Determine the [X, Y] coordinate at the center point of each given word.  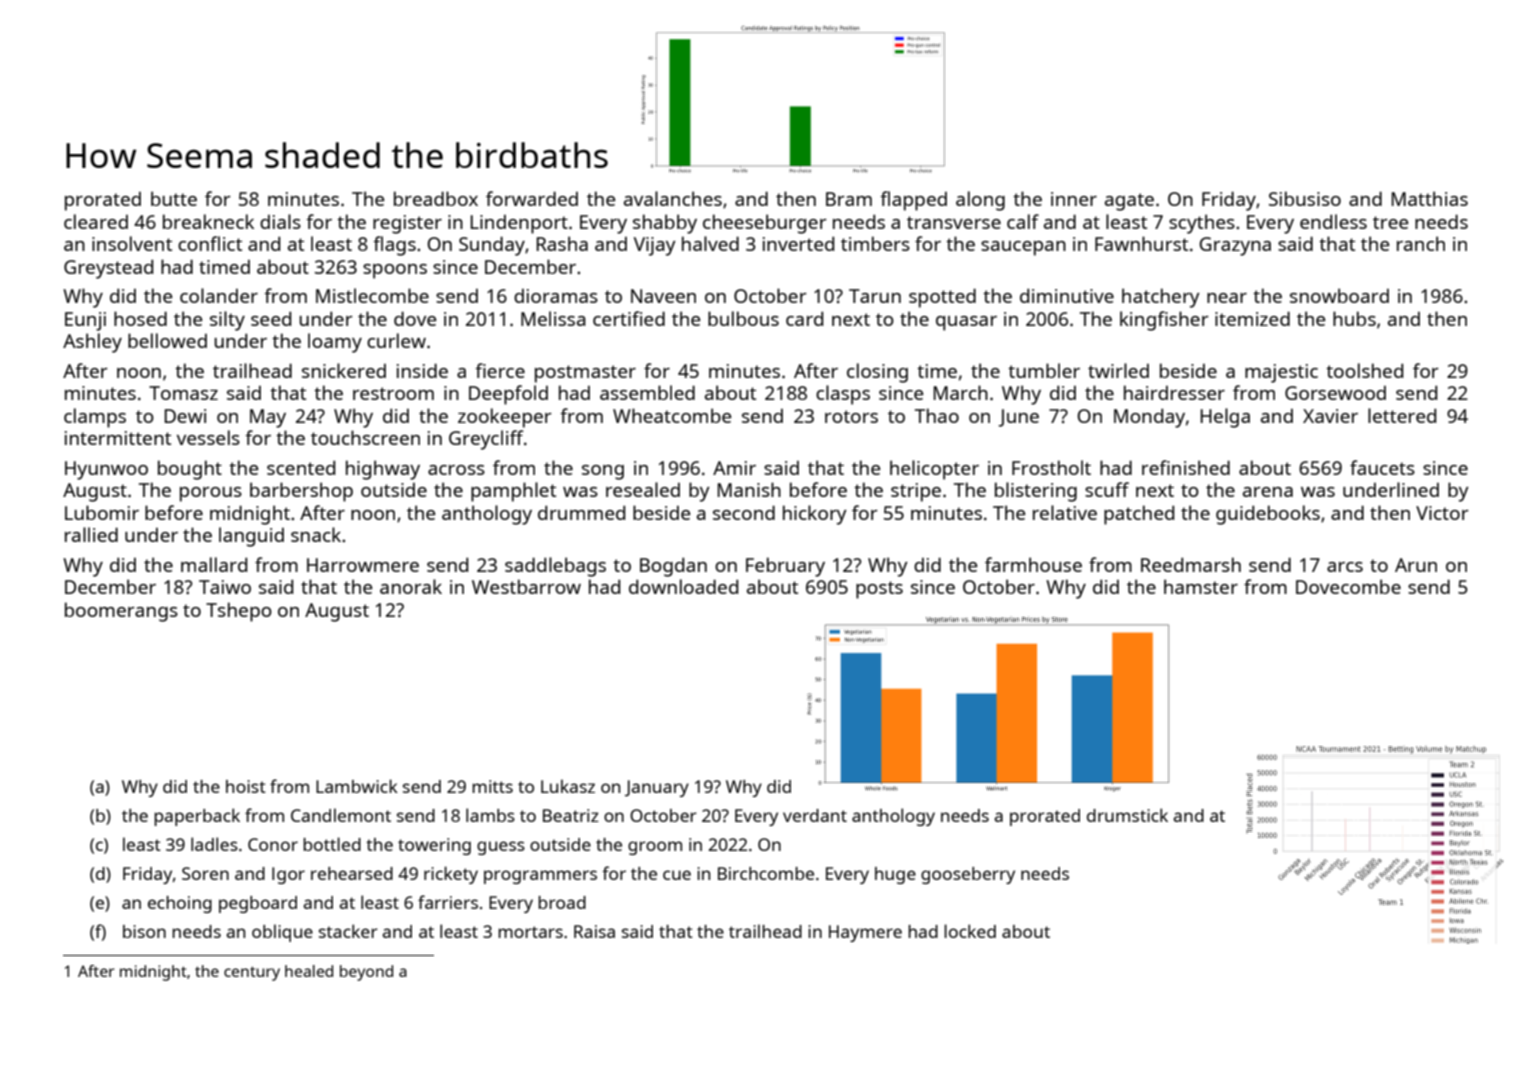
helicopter [934, 470]
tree [1390, 222]
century [252, 973]
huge [895, 875]
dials [280, 221]
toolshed [1364, 370]
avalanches [673, 198]
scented [301, 468]
